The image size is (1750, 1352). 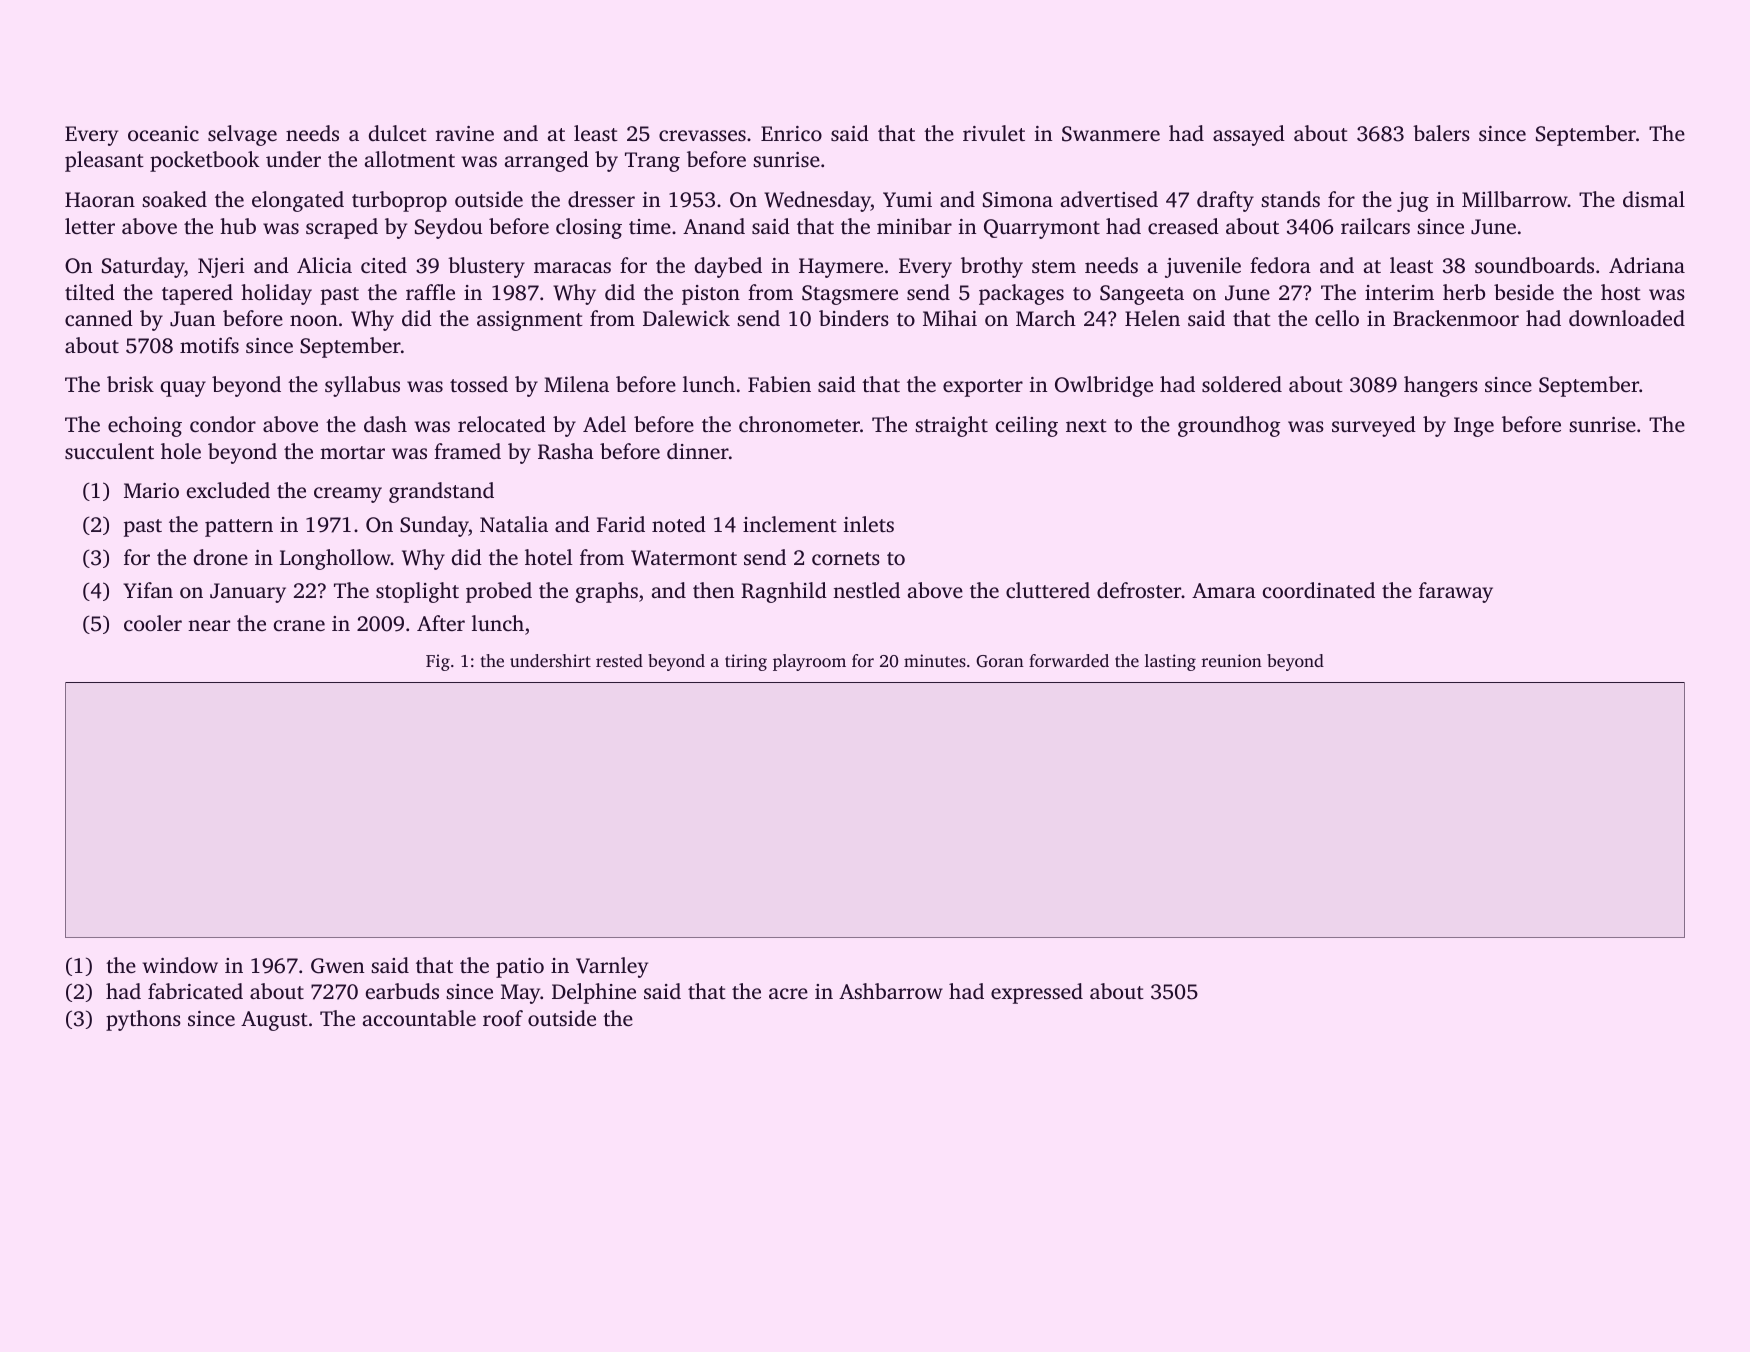 What do you see at coordinates (465, 133) in the screenshot?
I see `ravine` at bounding box center [465, 133].
